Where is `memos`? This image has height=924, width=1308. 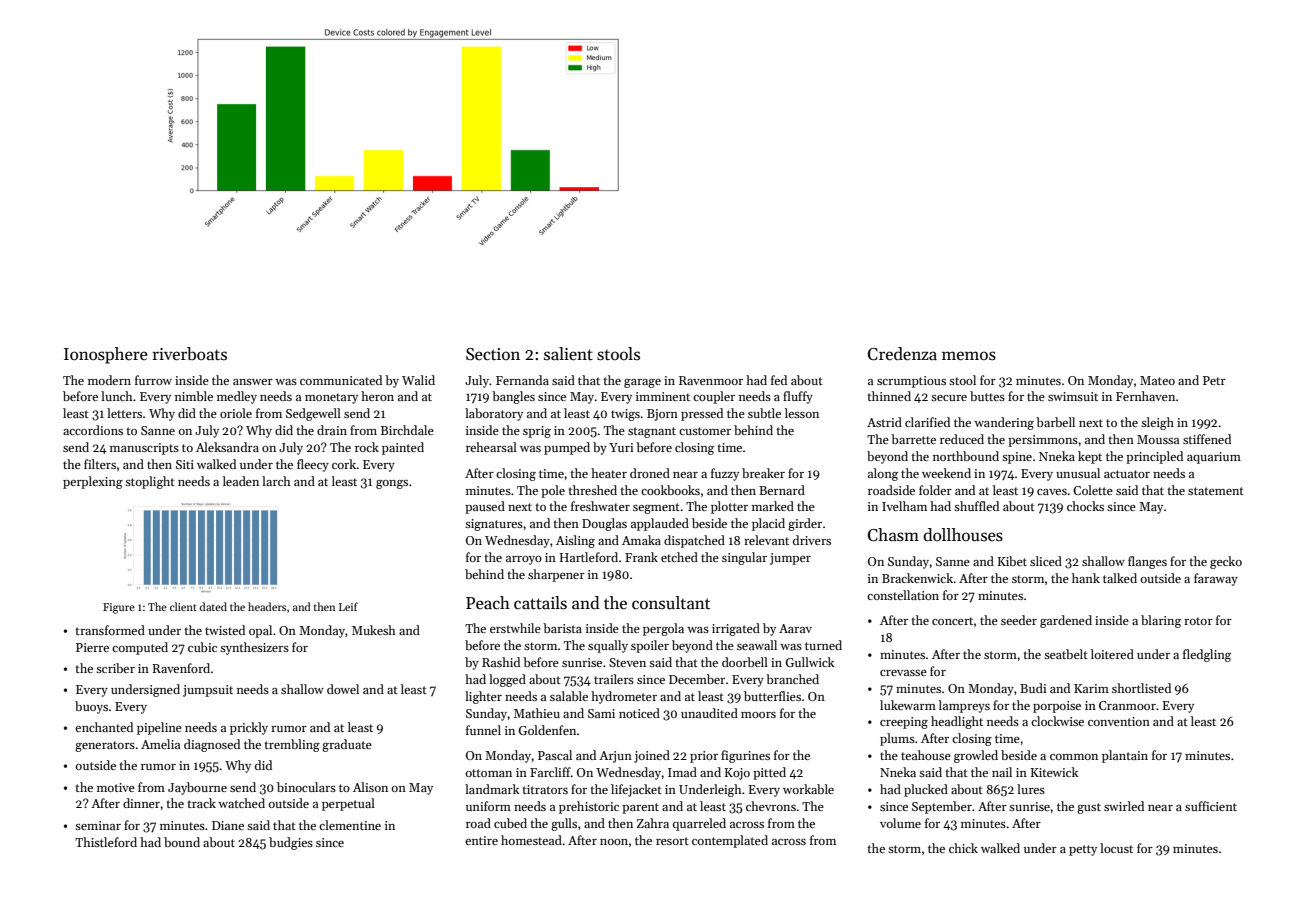
memos is located at coordinates (969, 356).
